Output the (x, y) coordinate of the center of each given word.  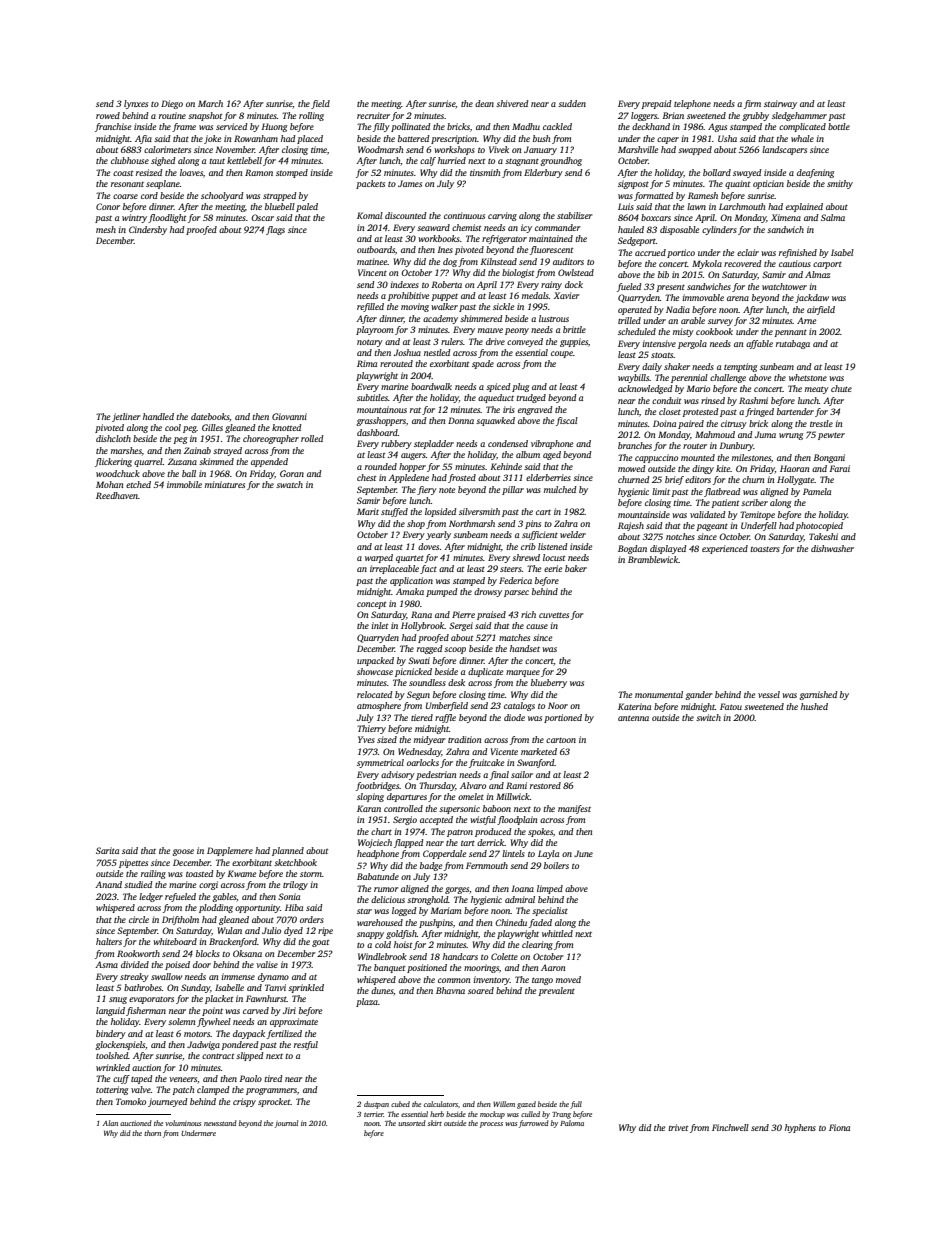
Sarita (107, 850)
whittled (557, 933)
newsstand (220, 1123)
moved (568, 979)
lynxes (136, 104)
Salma (833, 217)
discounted (406, 215)
